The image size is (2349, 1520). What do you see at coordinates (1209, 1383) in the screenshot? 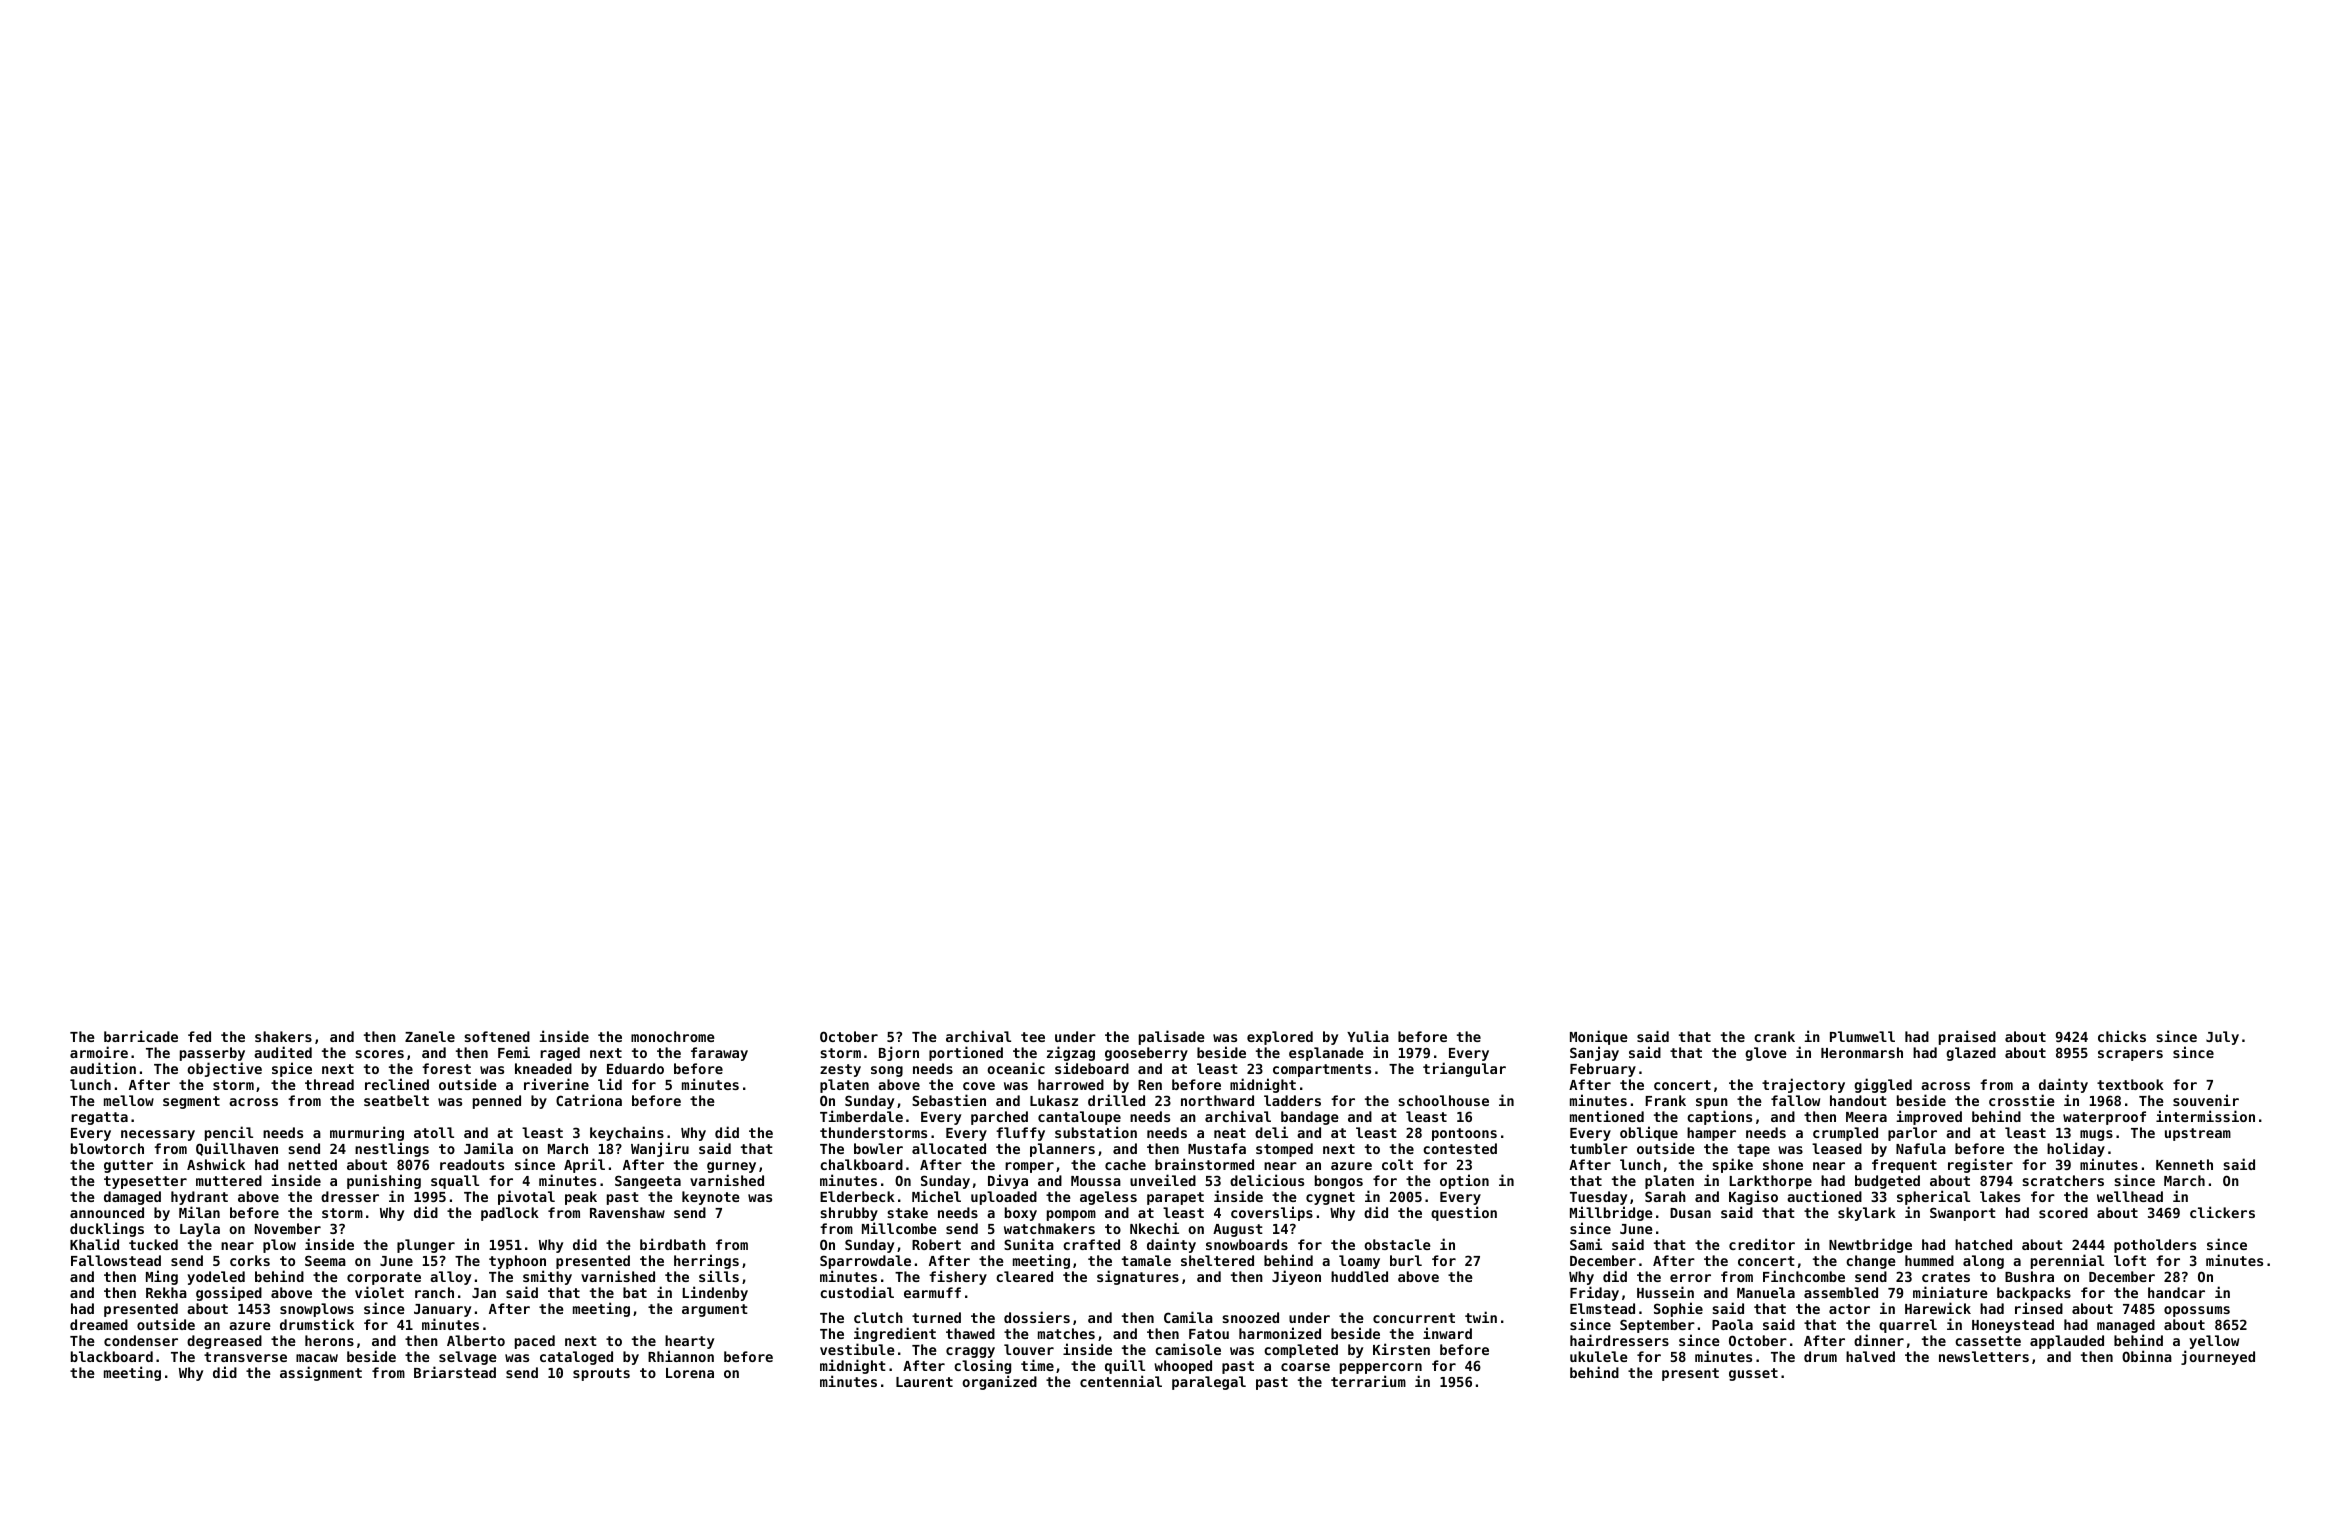
I see `paralegal` at bounding box center [1209, 1383].
